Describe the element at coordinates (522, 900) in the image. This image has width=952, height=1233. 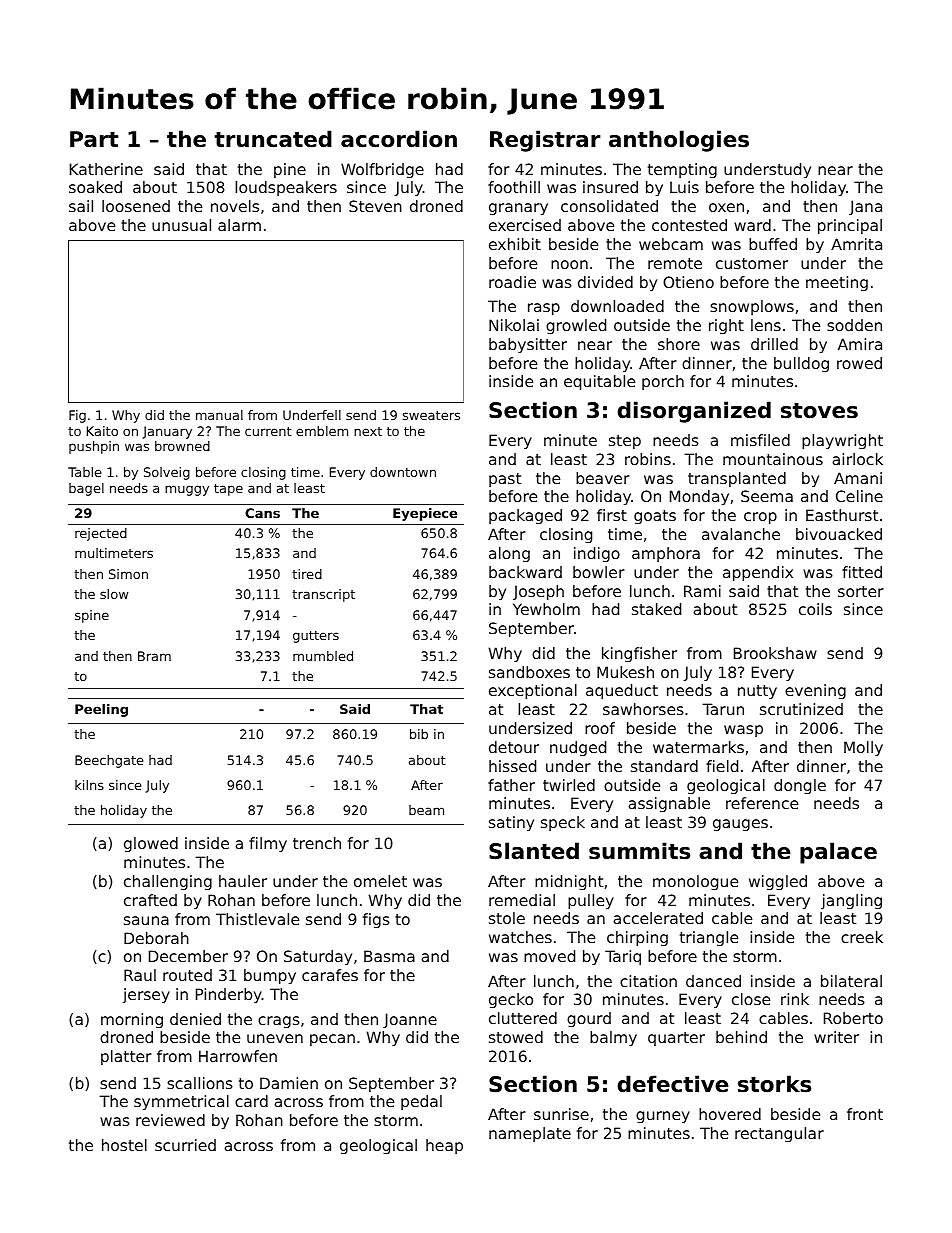
I see `remedial` at that location.
